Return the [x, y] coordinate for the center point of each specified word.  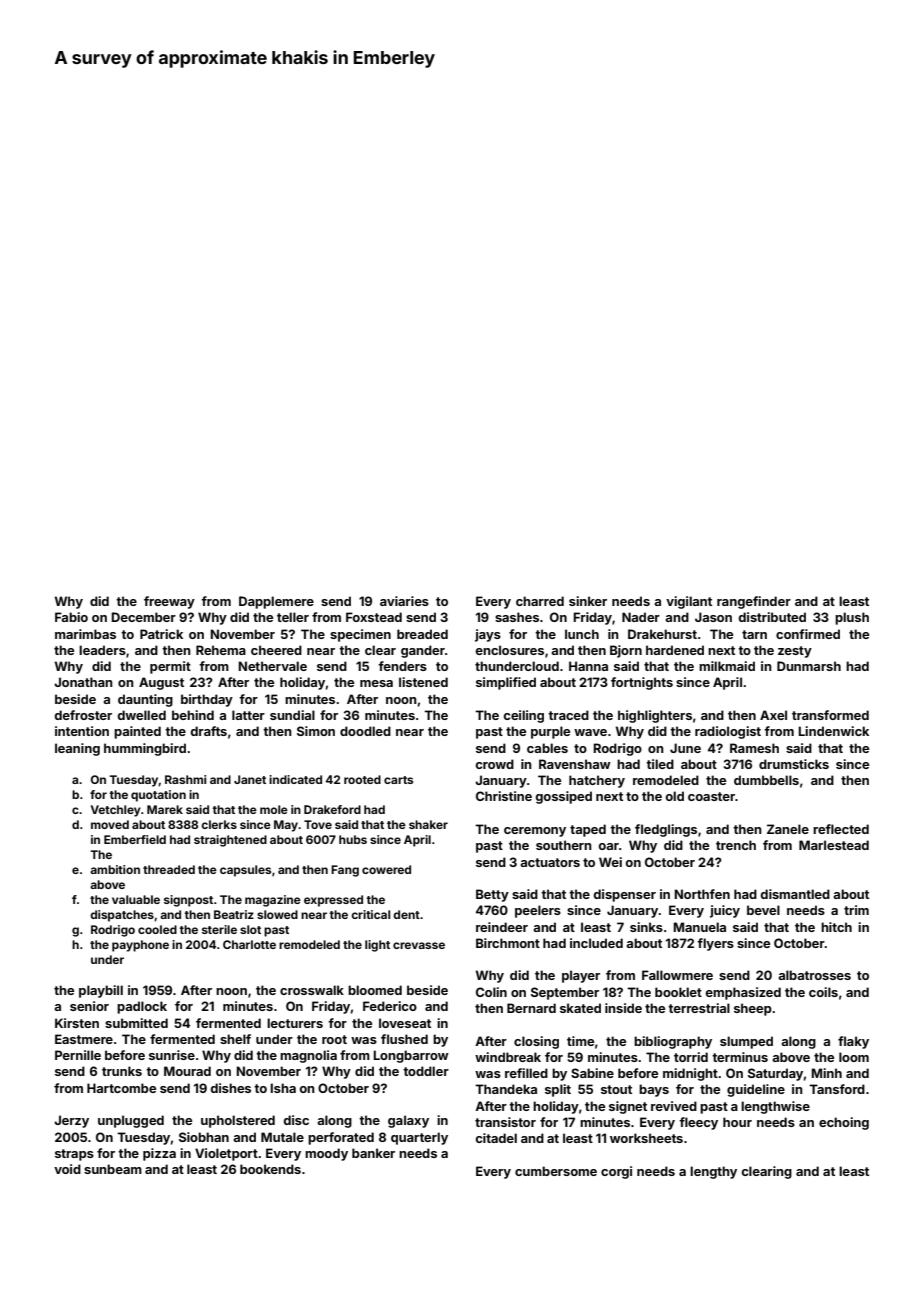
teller [293, 617]
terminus [740, 1057]
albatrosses [814, 975]
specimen [360, 635]
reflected [841, 829]
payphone [140, 946]
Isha [283, 1088]
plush [852, 618]
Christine [504, 796]
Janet [250, 779]
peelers [538, 911]
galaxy [408, 1121]
